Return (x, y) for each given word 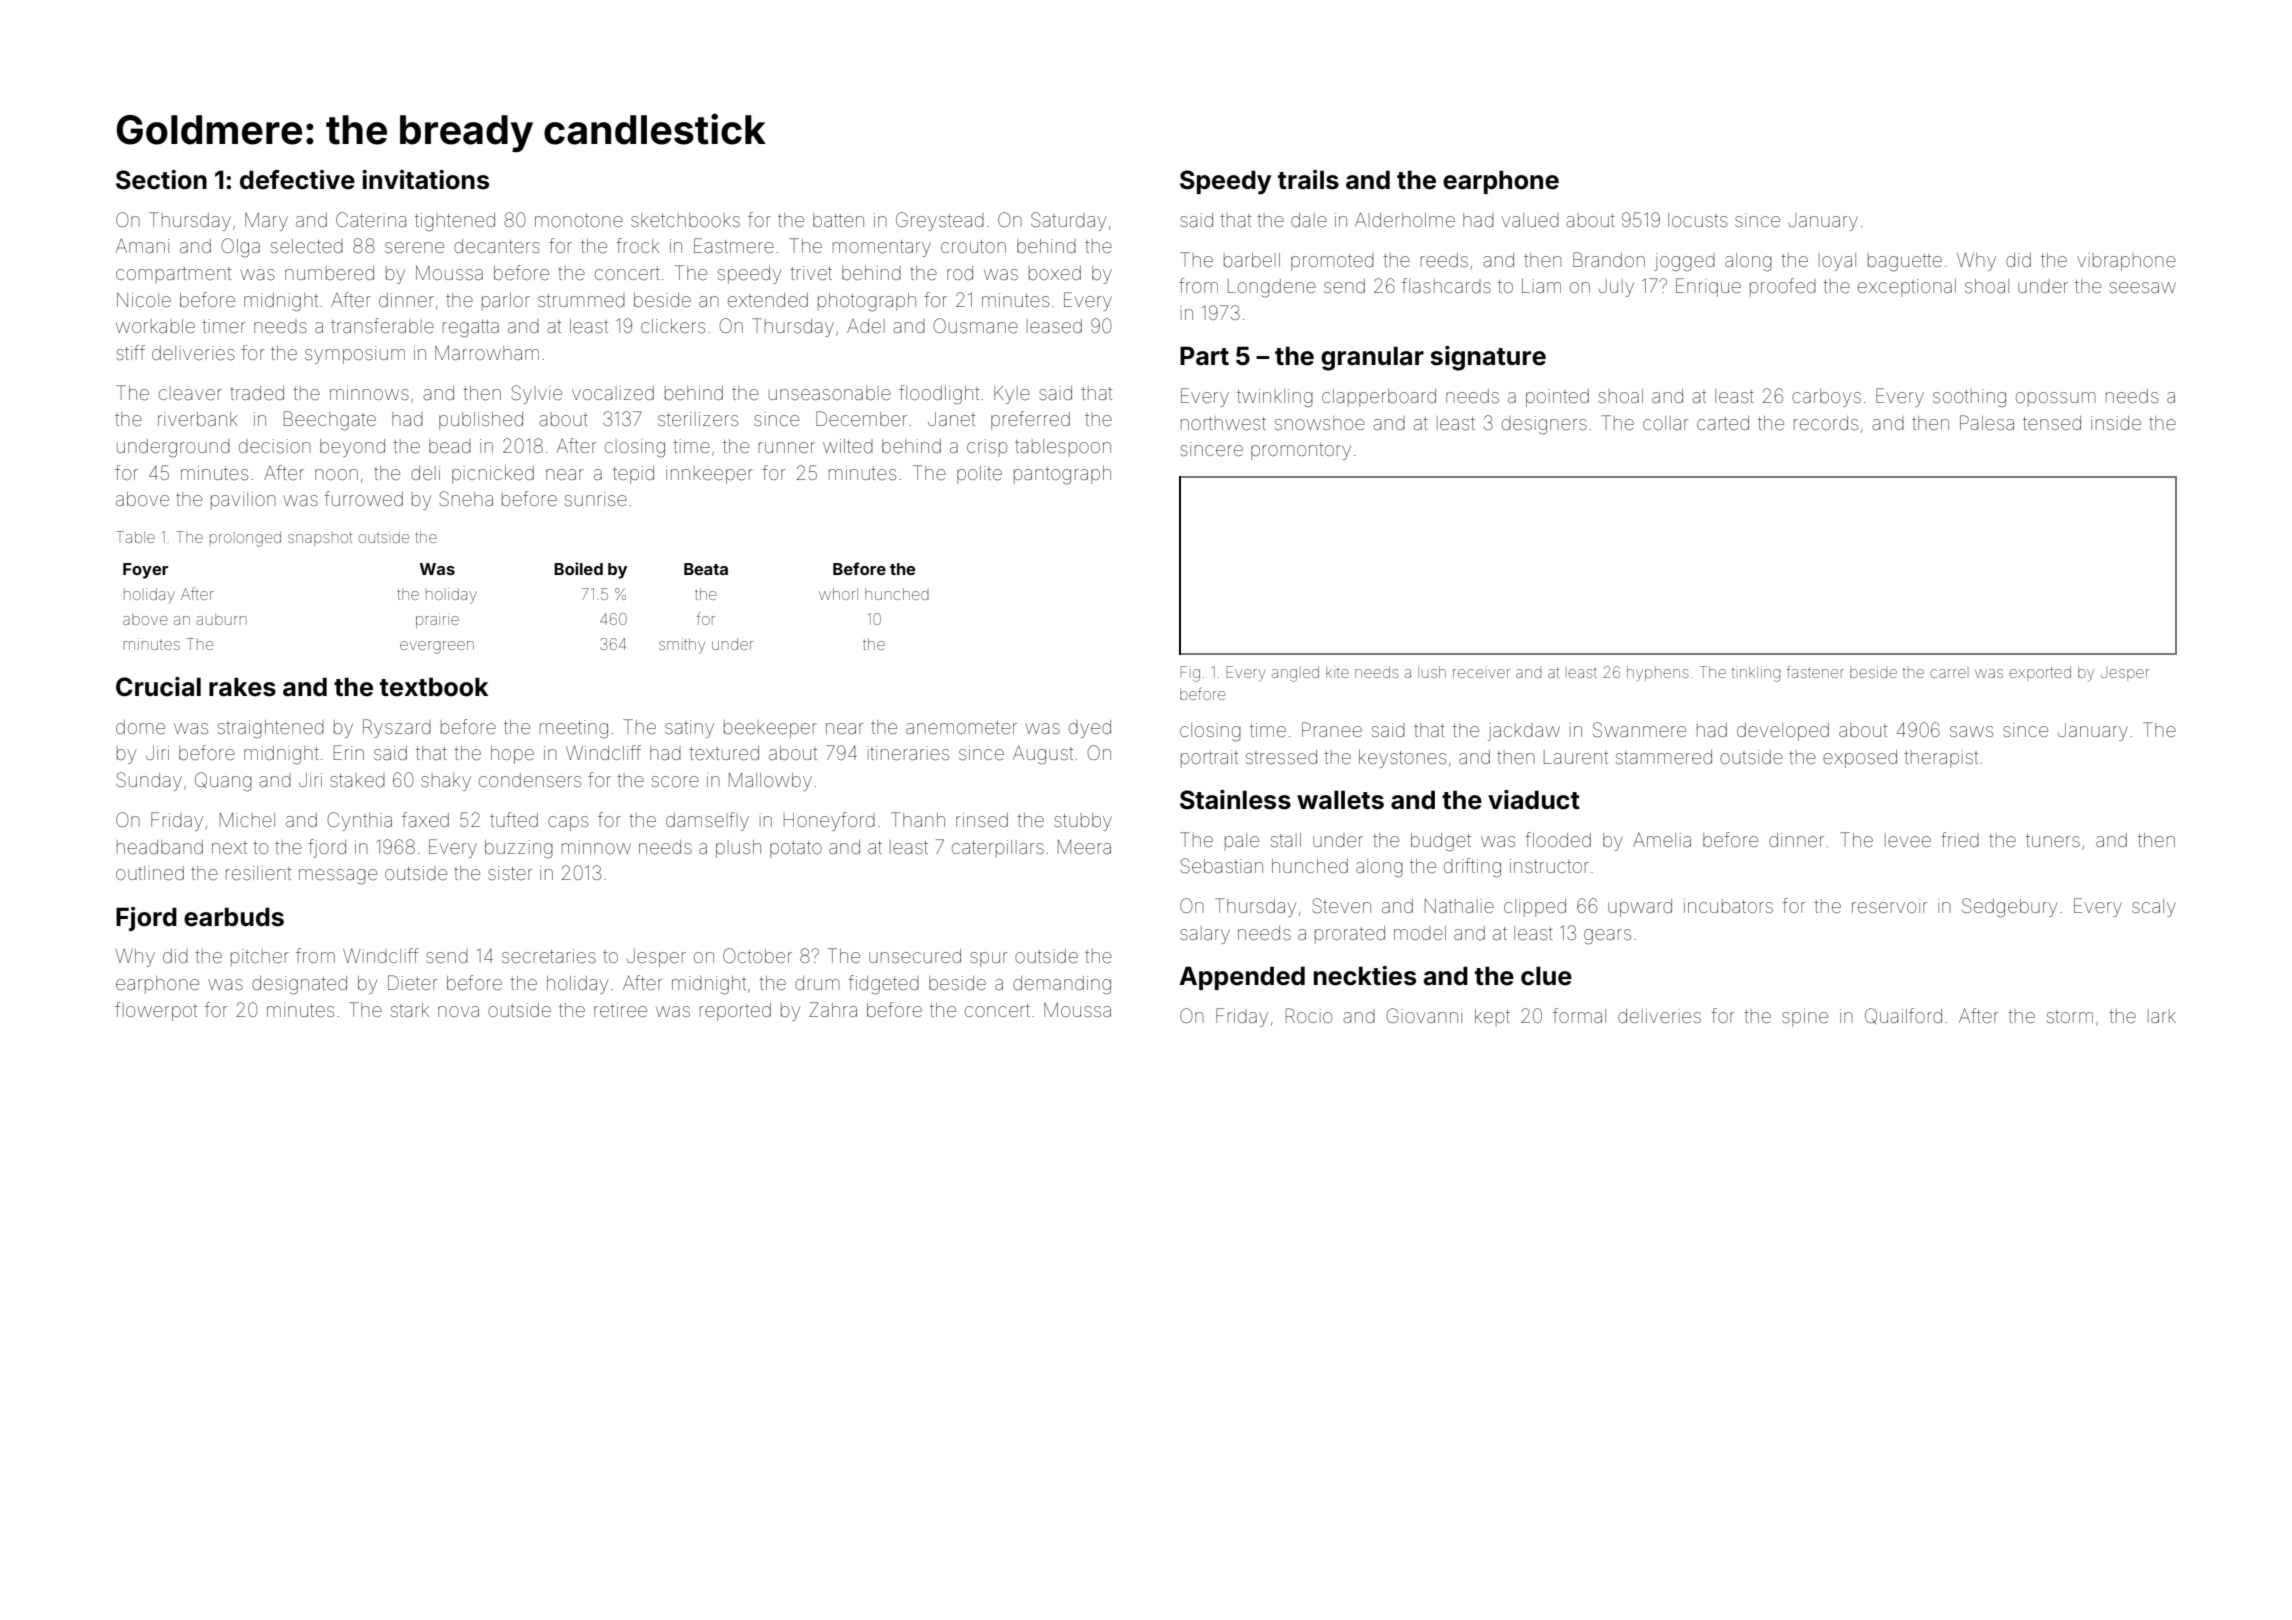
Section (161, 180)
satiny (689, 729)
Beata (706, 569)
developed (1783, 732)
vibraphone (2126, 262)
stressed (1281, 757)
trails (1308, 180)
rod (960, 273)
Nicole (144, 300)
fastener (1815, 672)
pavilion (243, 501)
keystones (1402, 759)
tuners (2053, 840)
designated (299, 985)
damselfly (707, 821)
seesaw (2143, 287)
